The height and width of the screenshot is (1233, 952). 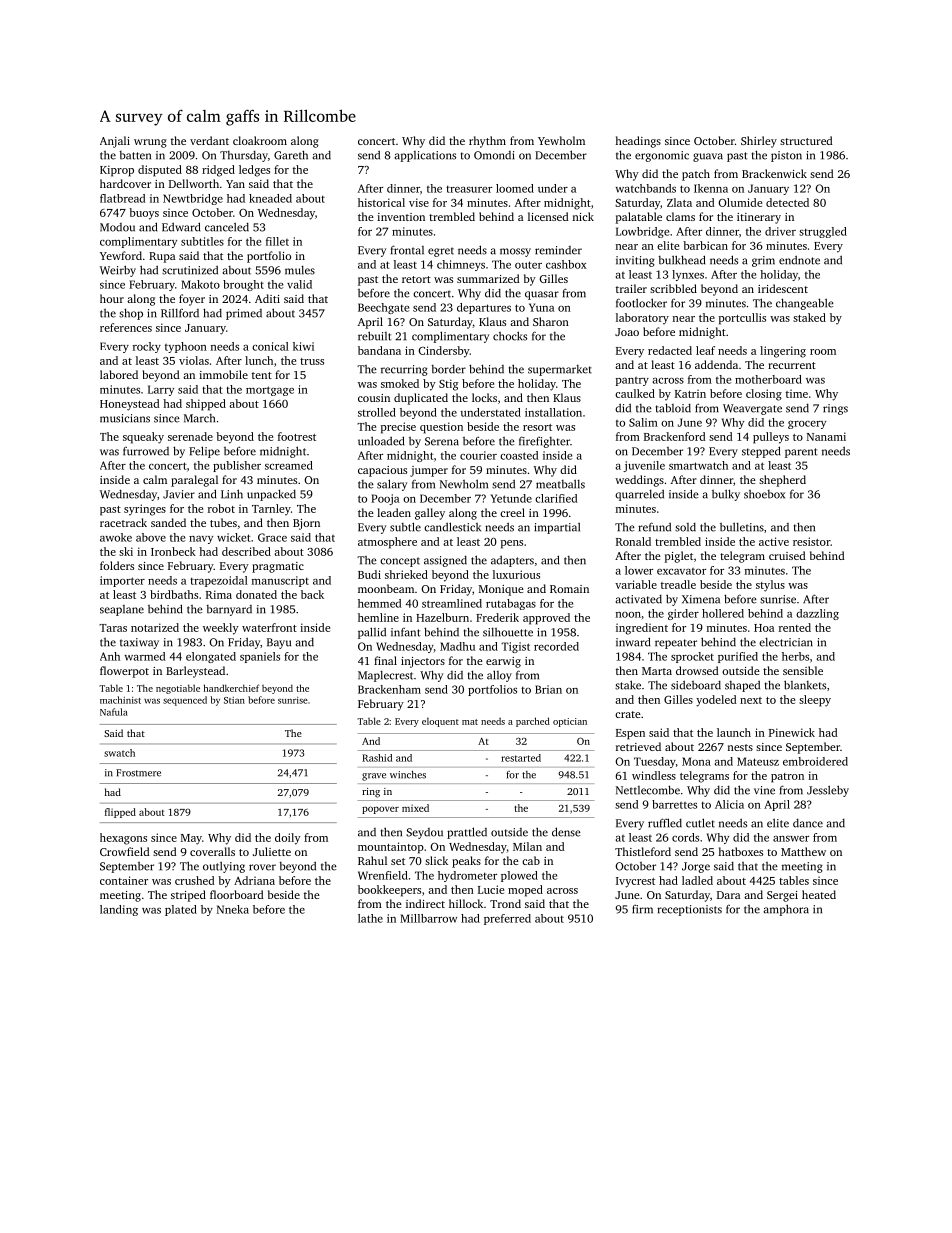 What do you see at coordinates (635, 882) in the screenshot?
I see `Ivycrest` at bounding box center [635, 882].
